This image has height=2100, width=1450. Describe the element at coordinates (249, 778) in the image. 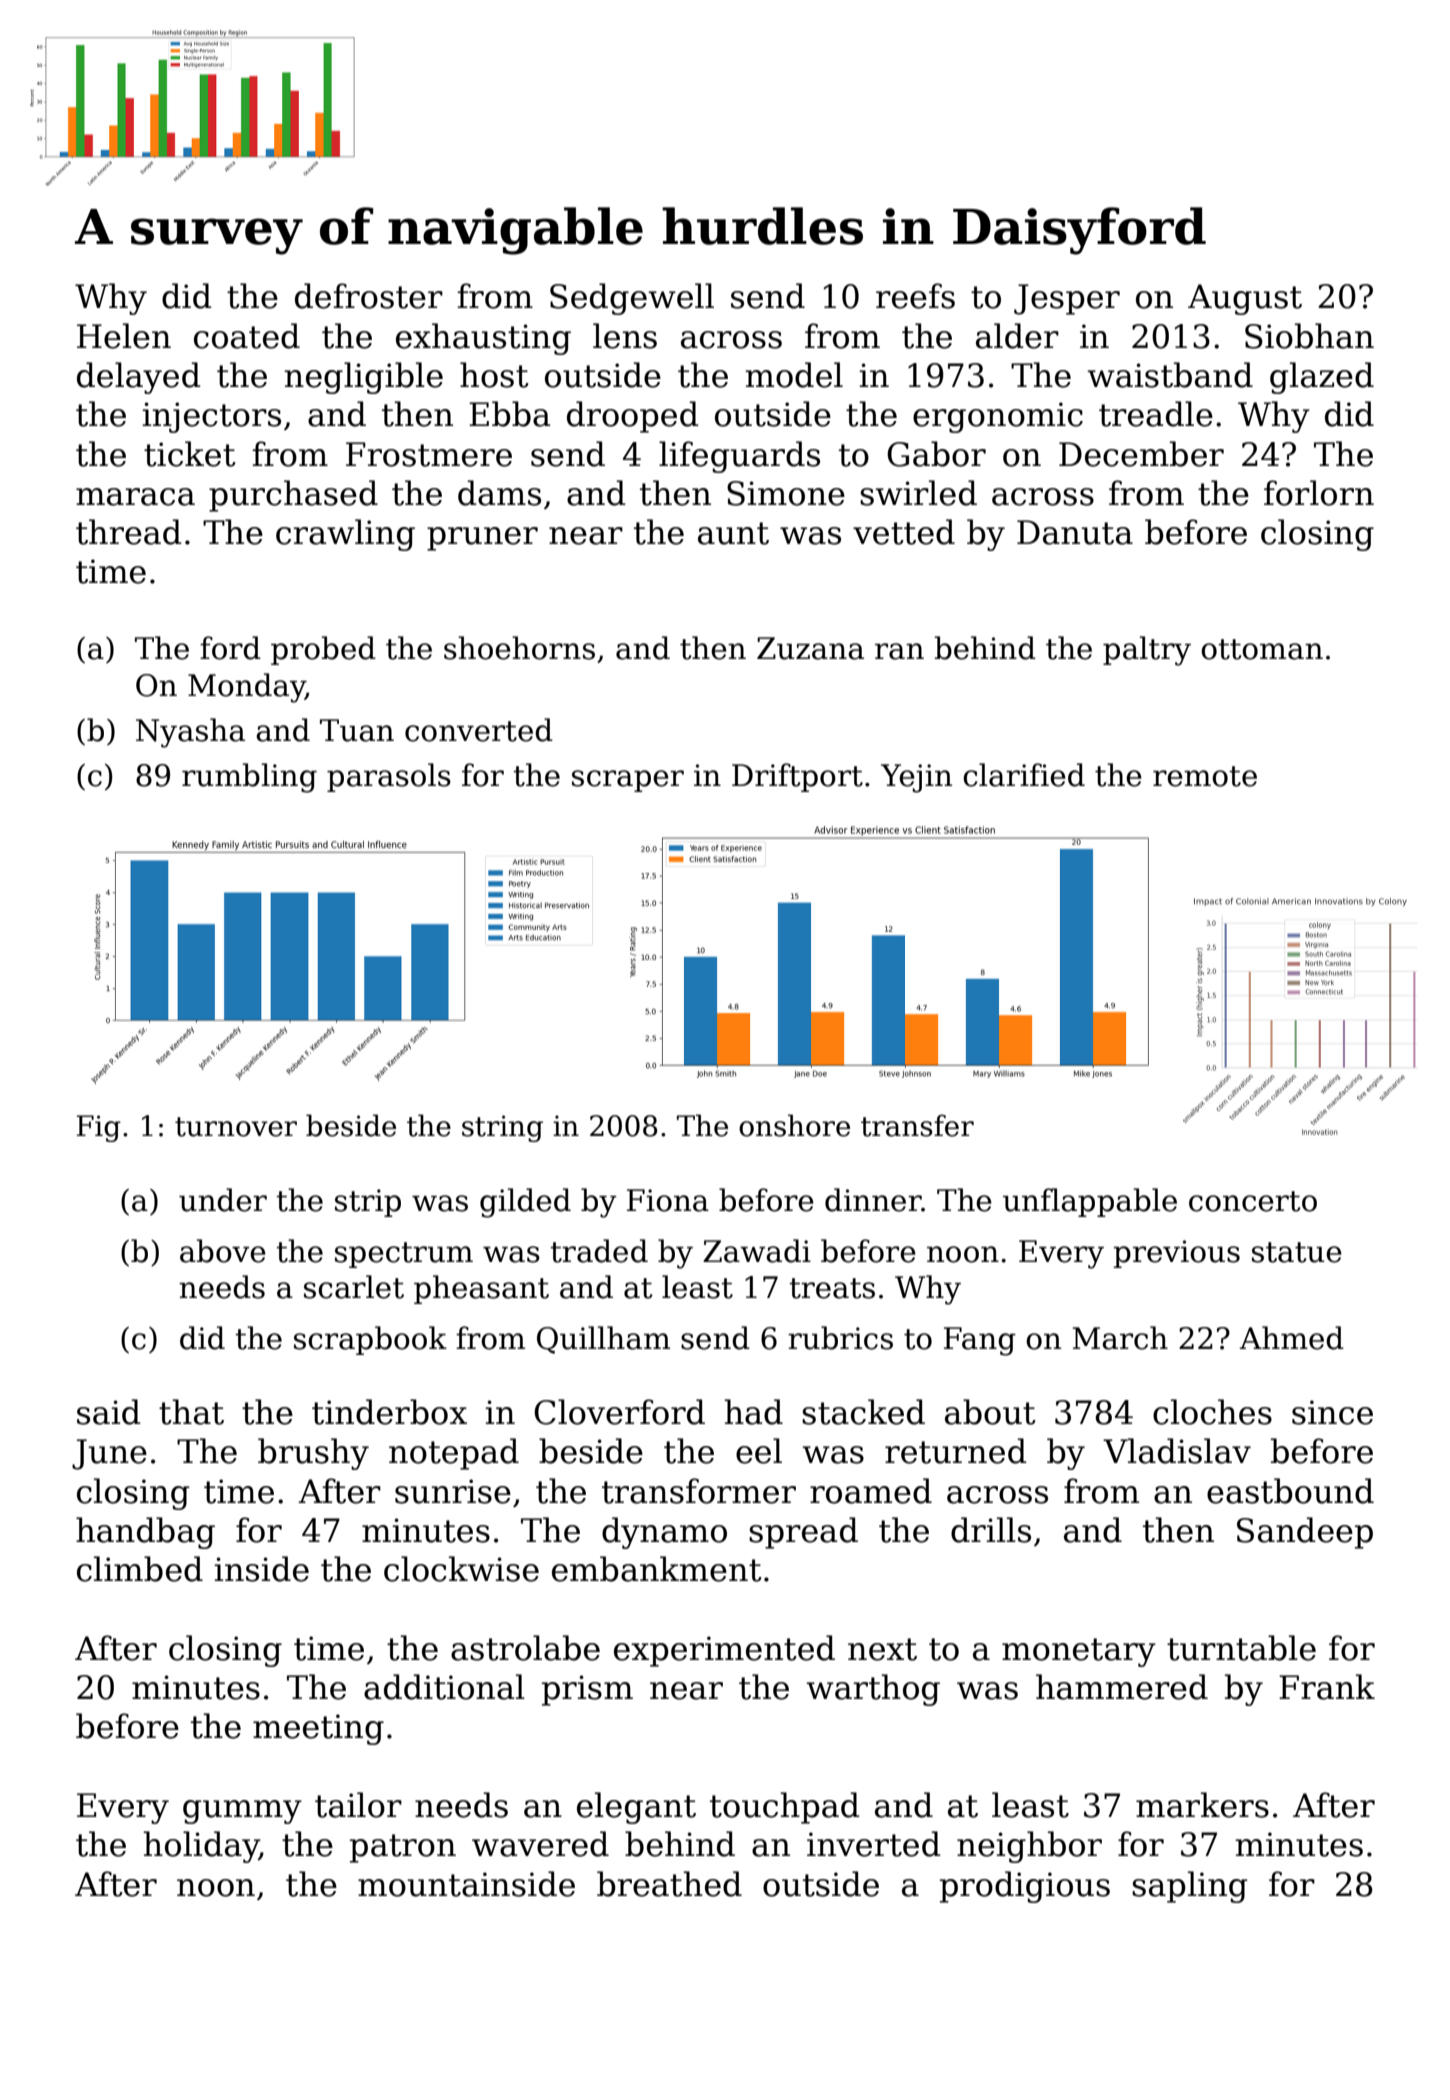

I see `rumbling` at that location.
